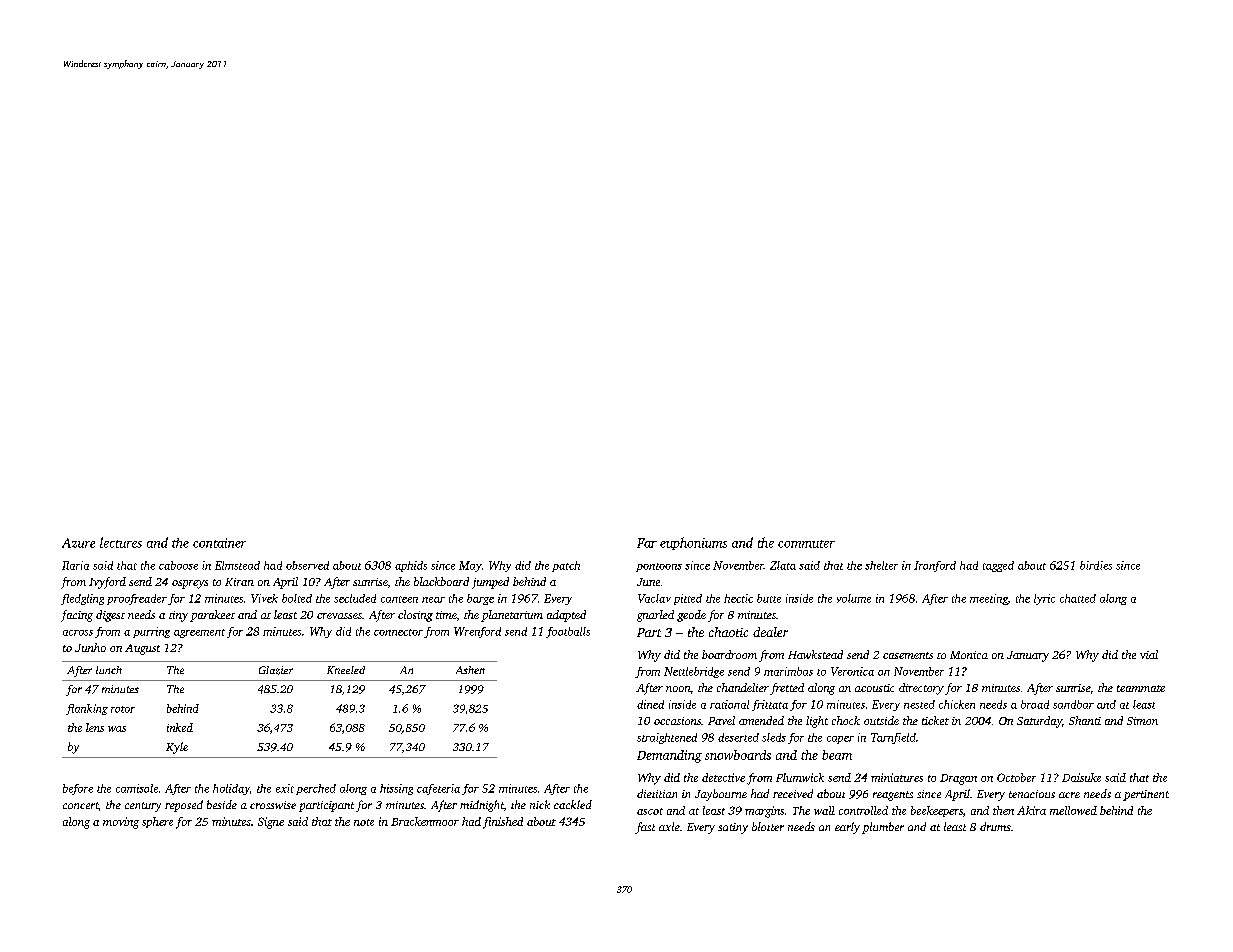 The image size is (1233, 952). What do you see at coordinates (566, 566) in the page?
I see `patch` at bounding box center [566, 566].
